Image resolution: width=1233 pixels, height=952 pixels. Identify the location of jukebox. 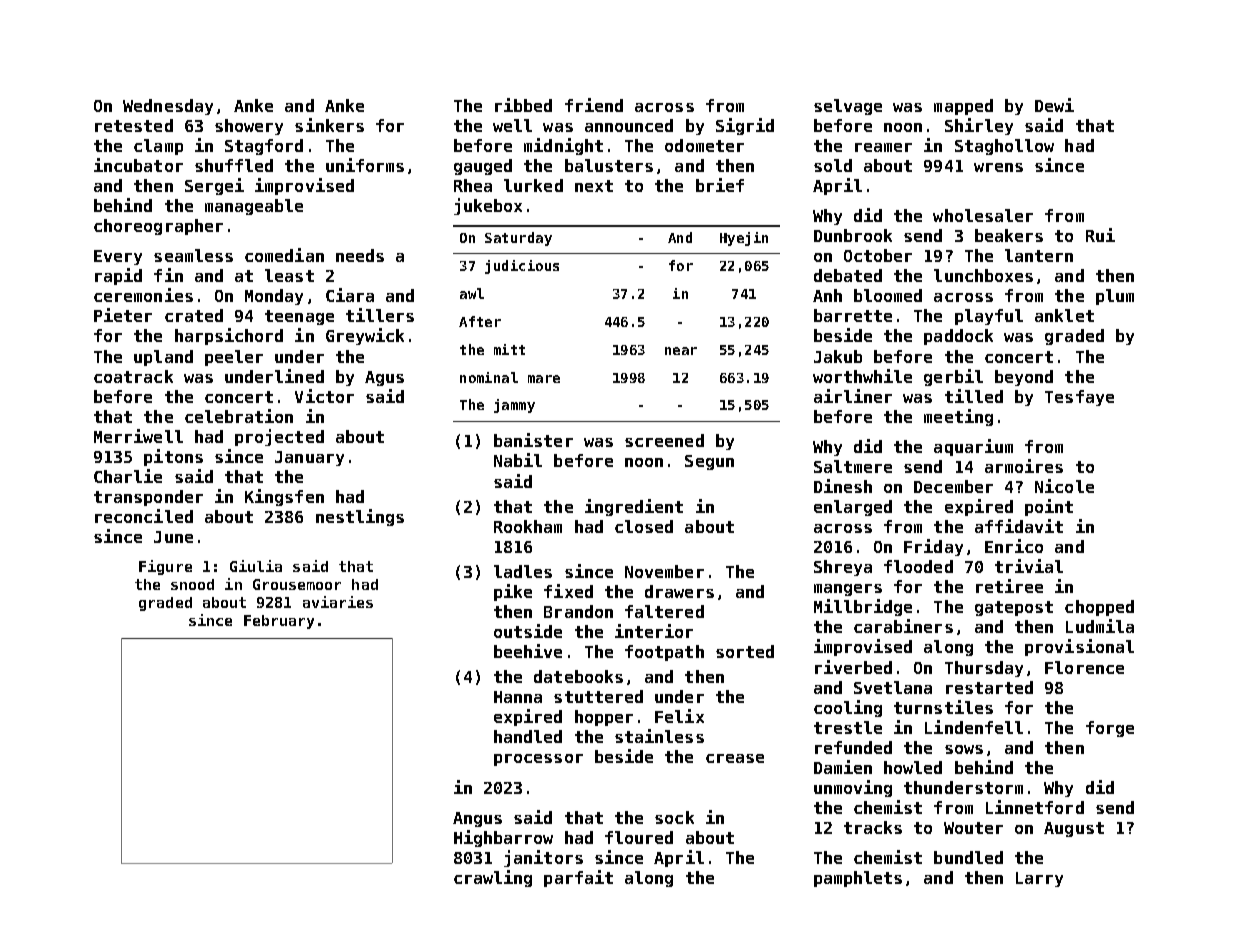
(488, 206).
